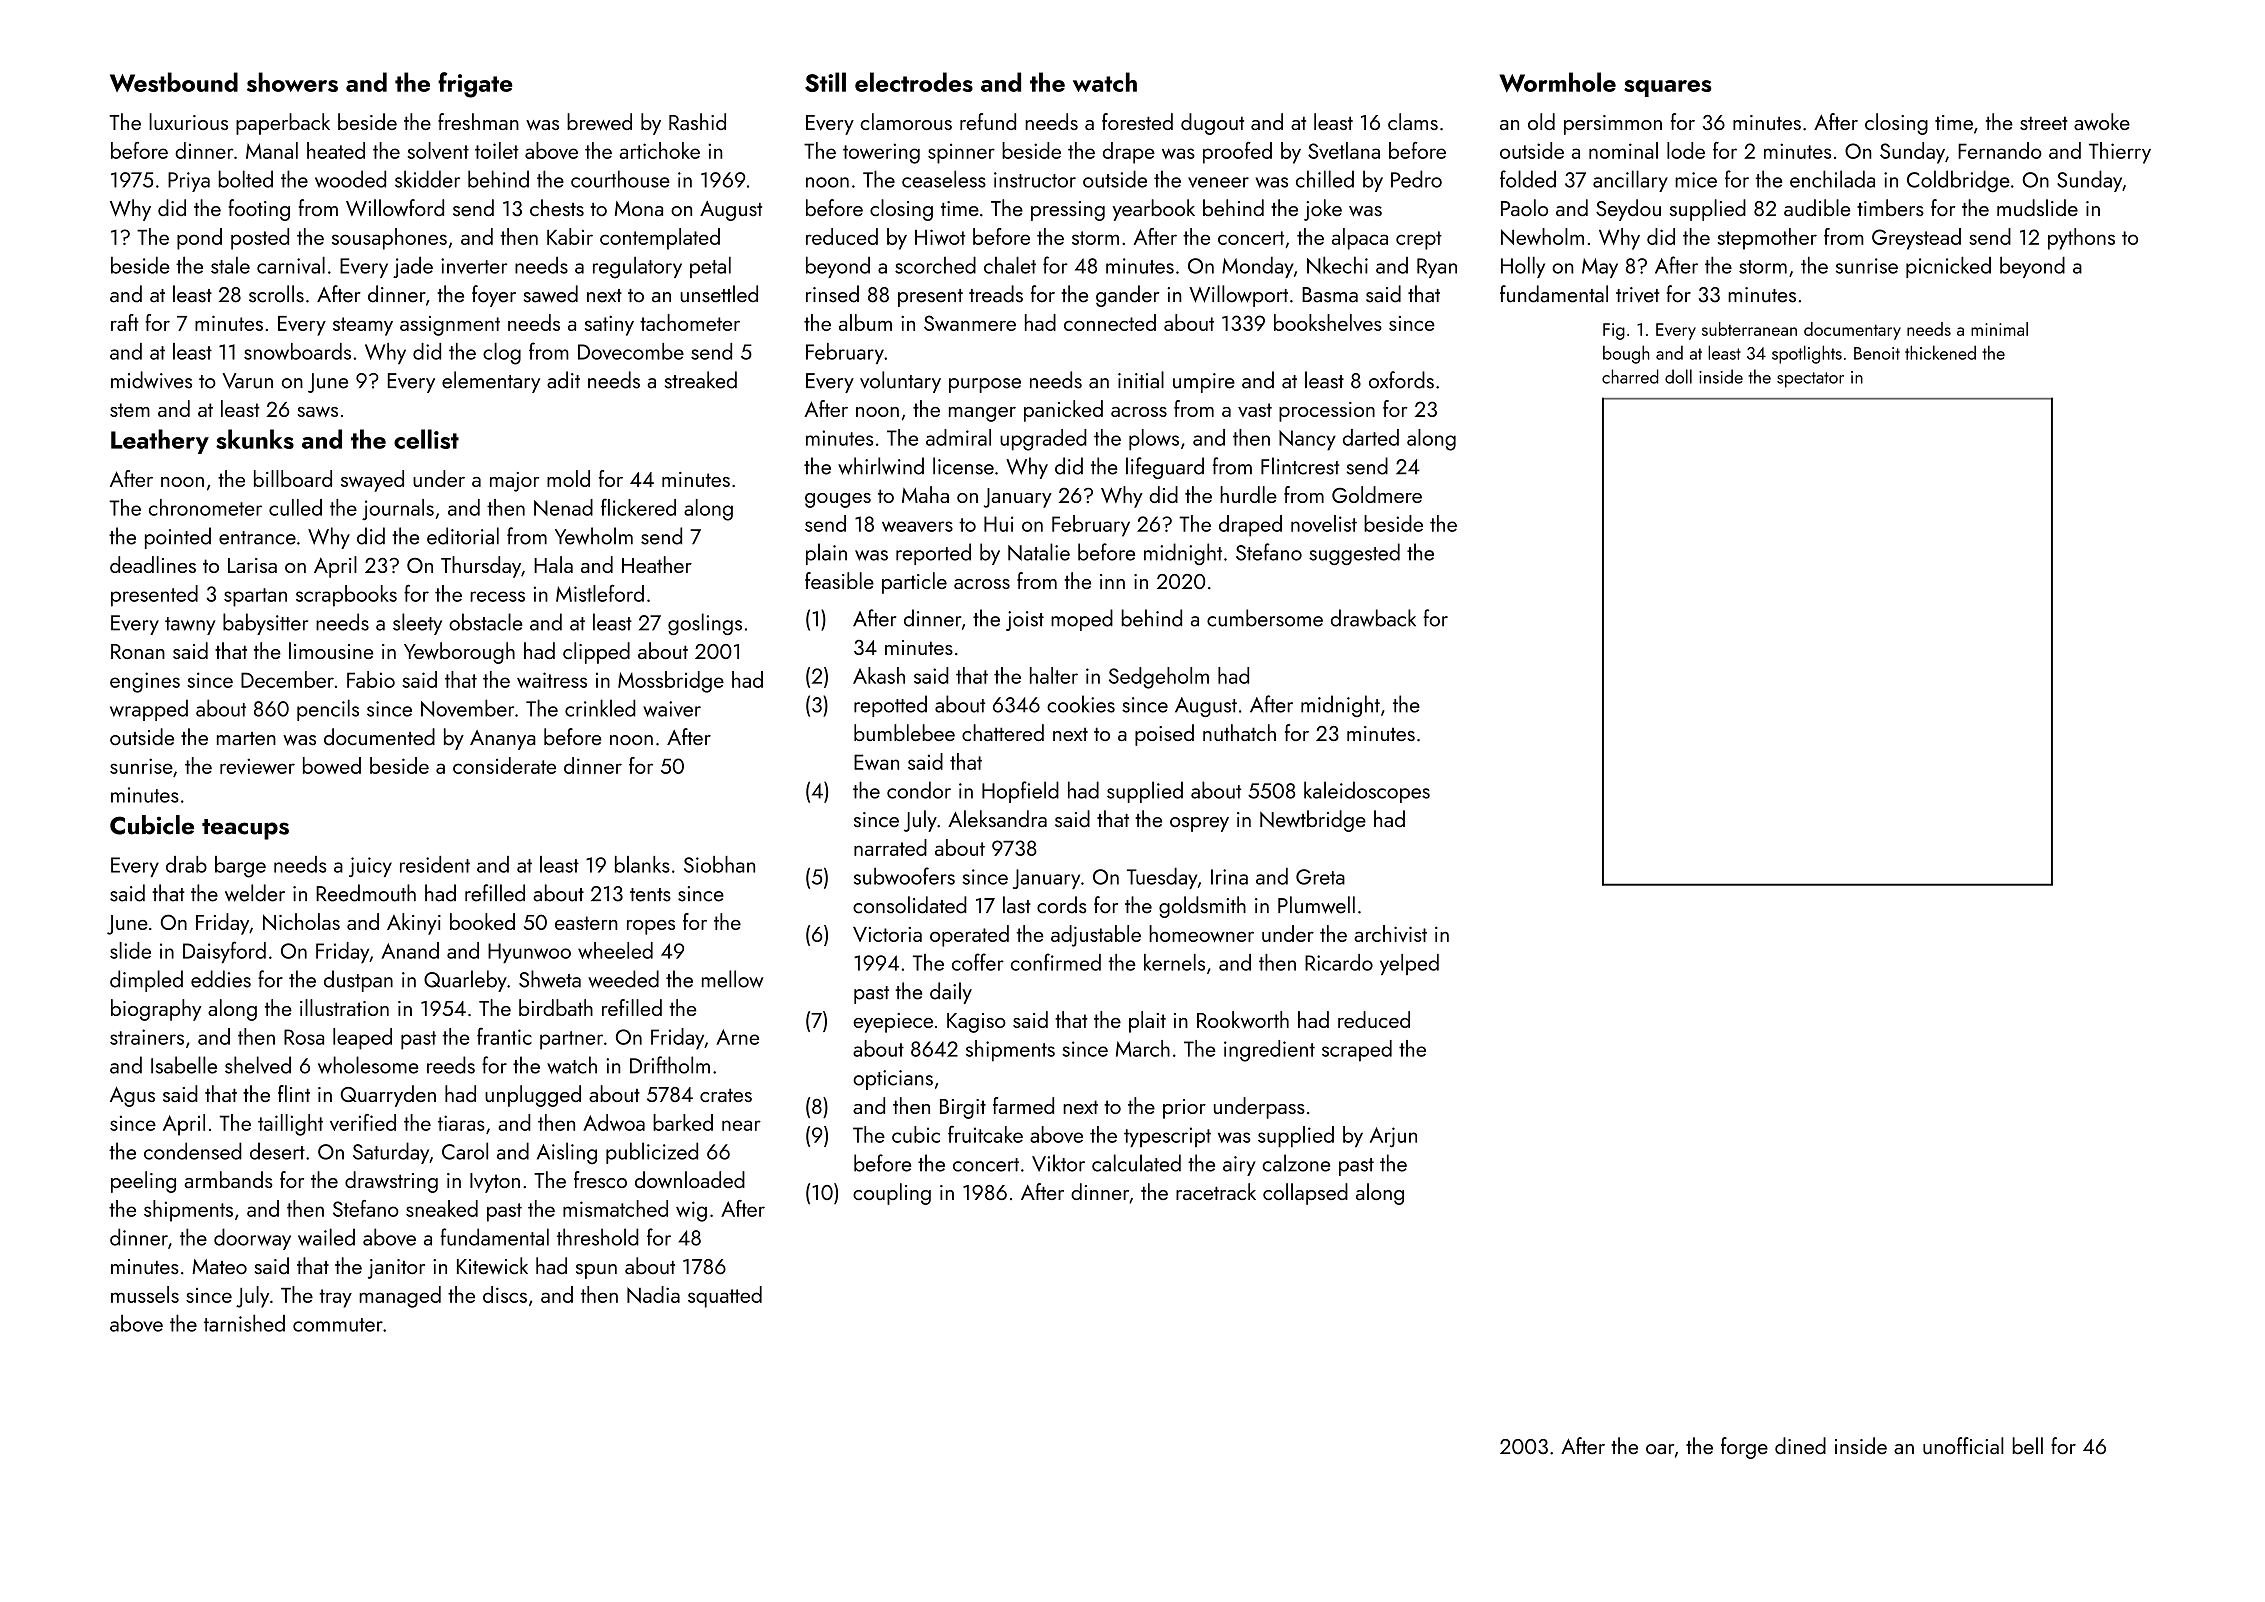 The height and width of the image is (1602, 2265). What do you see at coordinates (338, 1325) in the image?
I see `commuter` at bounding box center [338, 1325].
